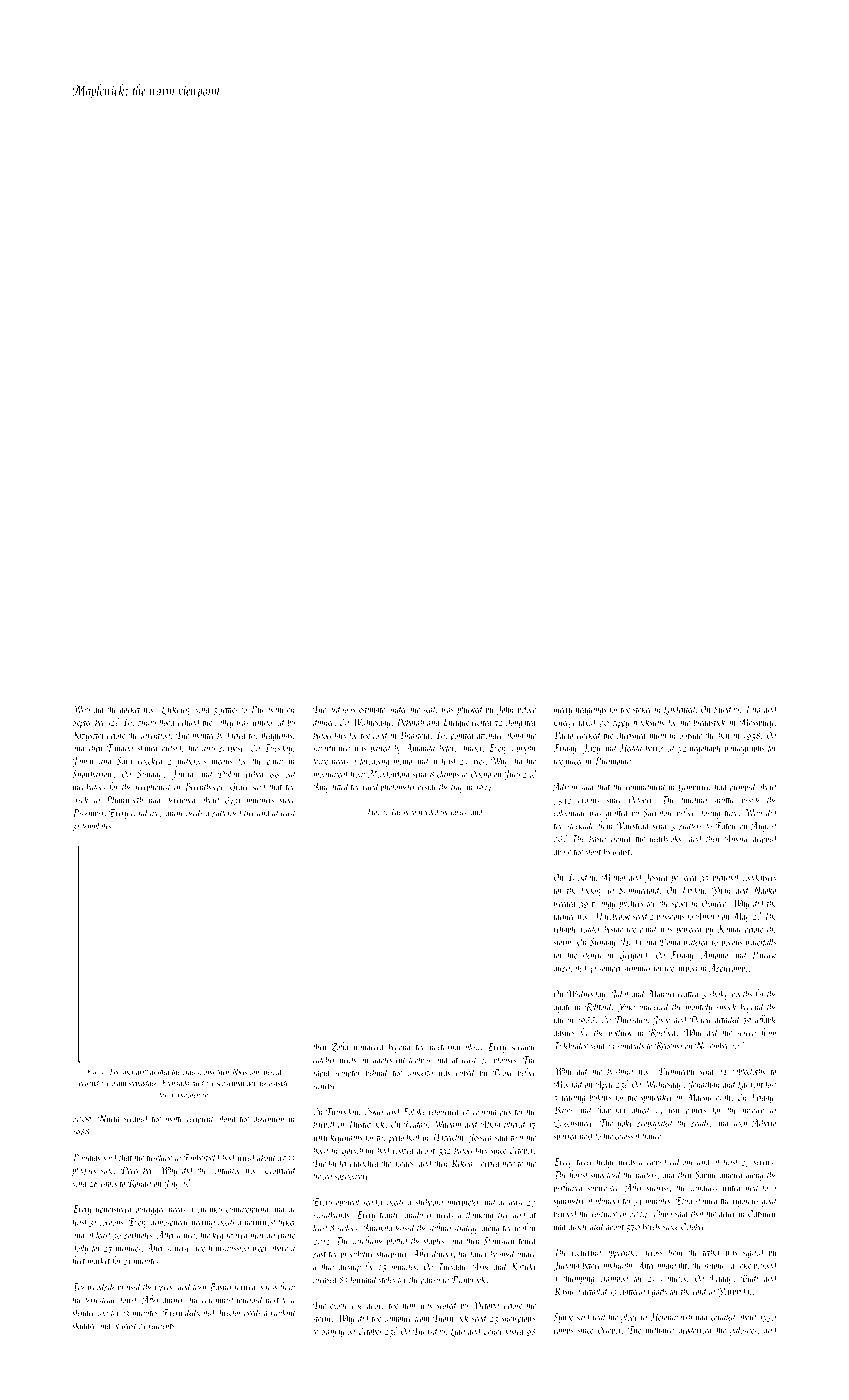  What do you see at coordinates (84, 1325) in the image?
I see `skidder` at bounding box center [84, 1325].
